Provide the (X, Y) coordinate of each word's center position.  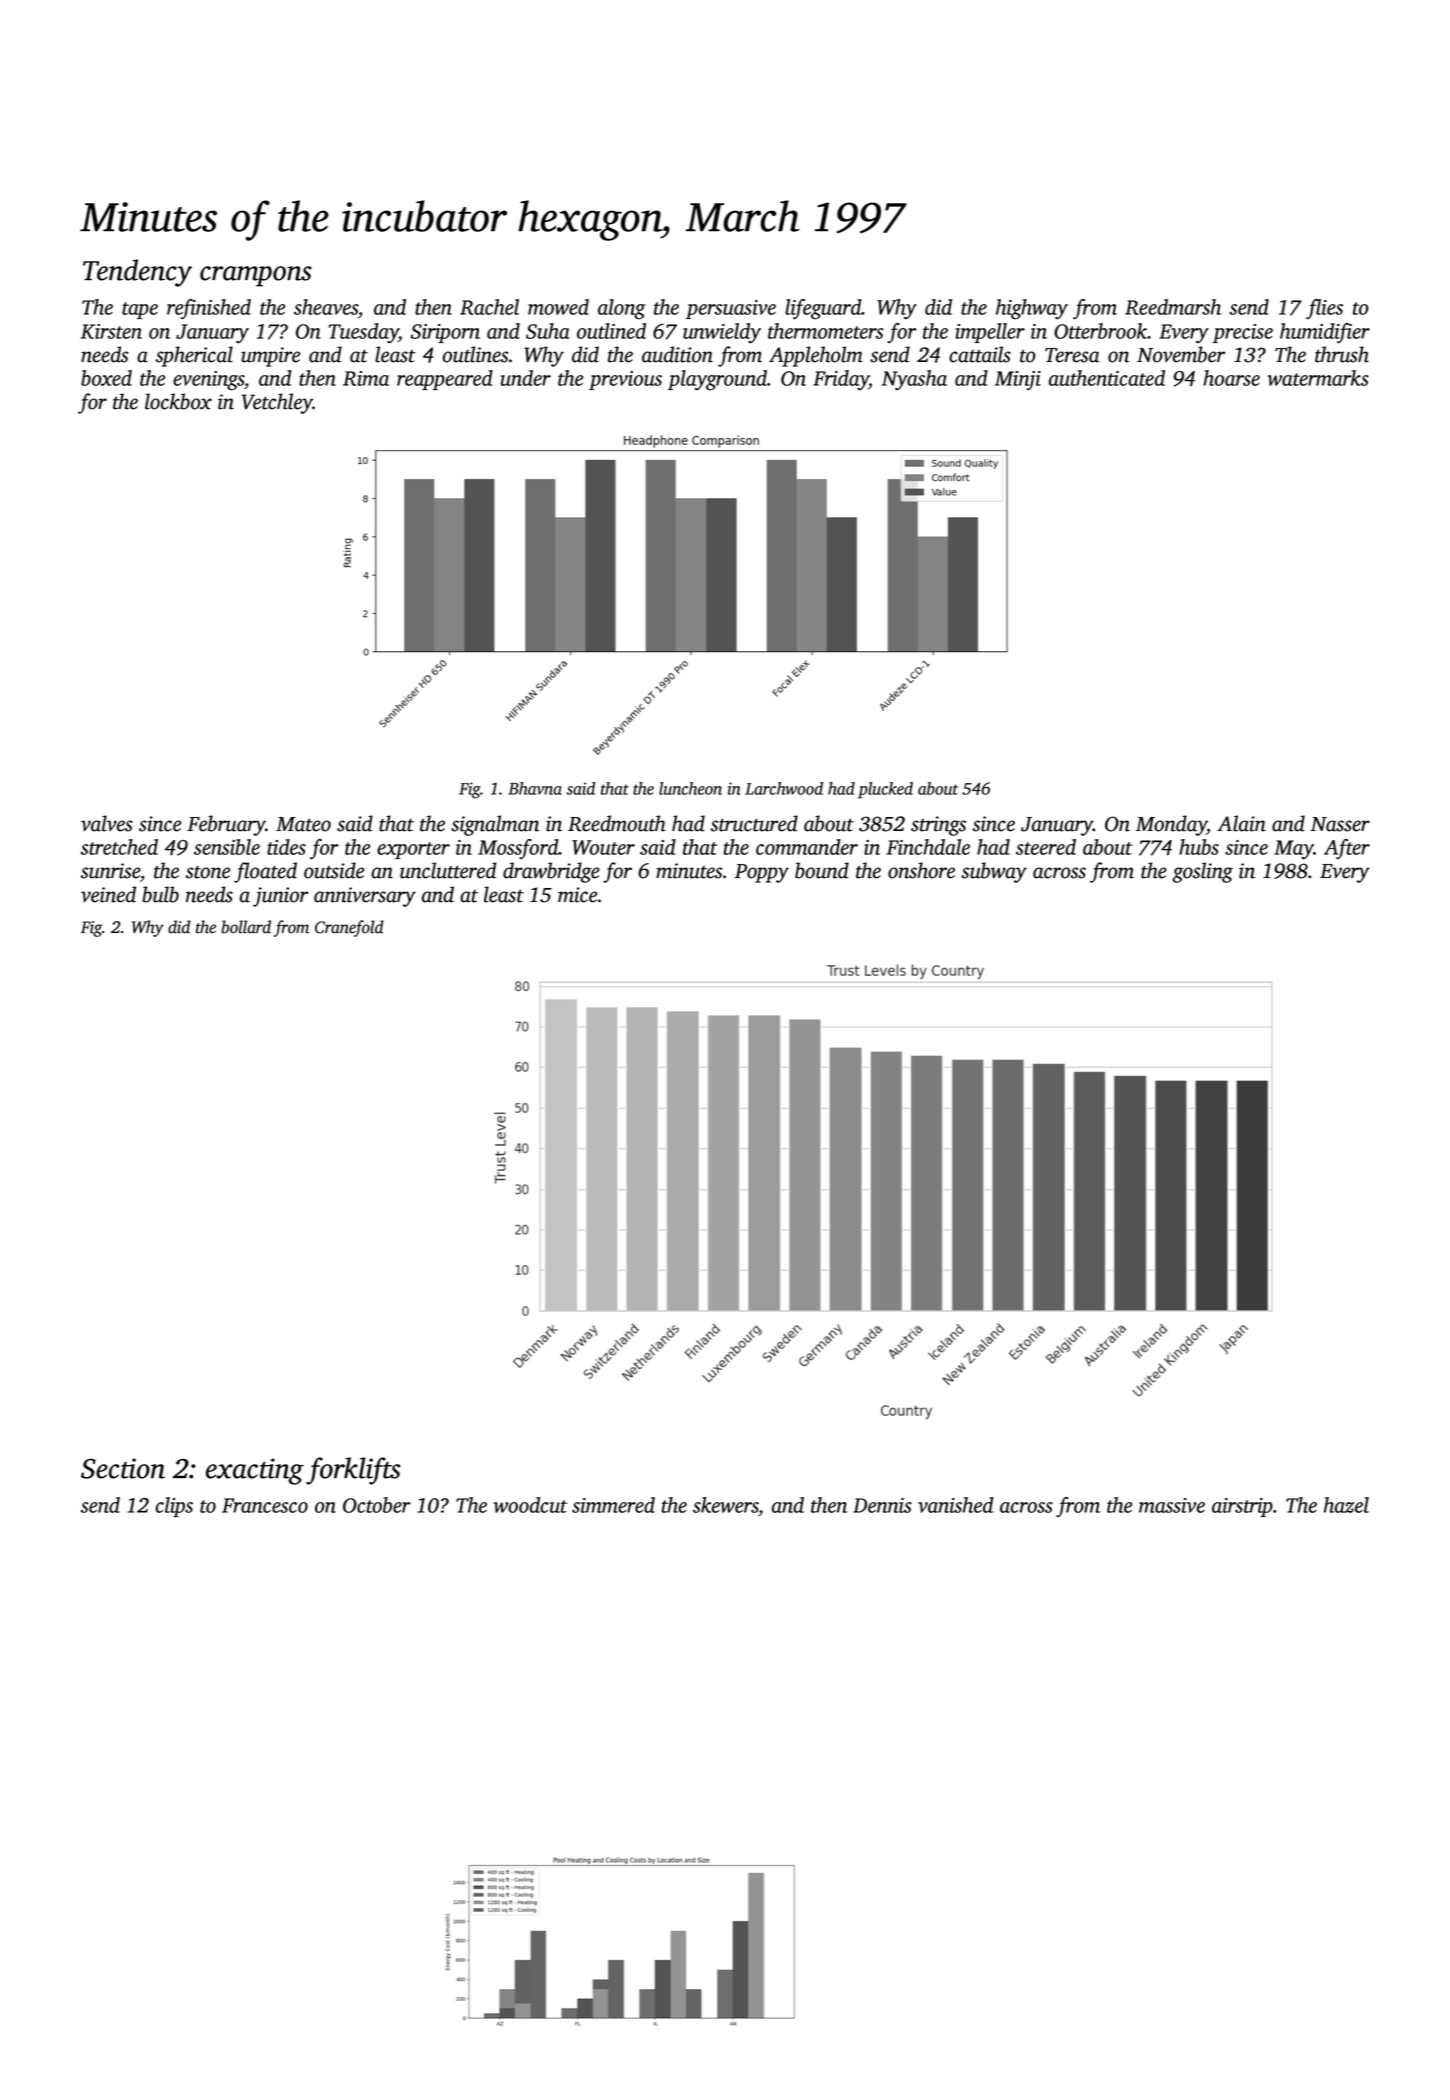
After (1347, 849)
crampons (256, 276)
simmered (613, 1505)
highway (1032, 309)
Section (123, 1468)
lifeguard (823, 309)
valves (107, 823)
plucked (885, 790)
